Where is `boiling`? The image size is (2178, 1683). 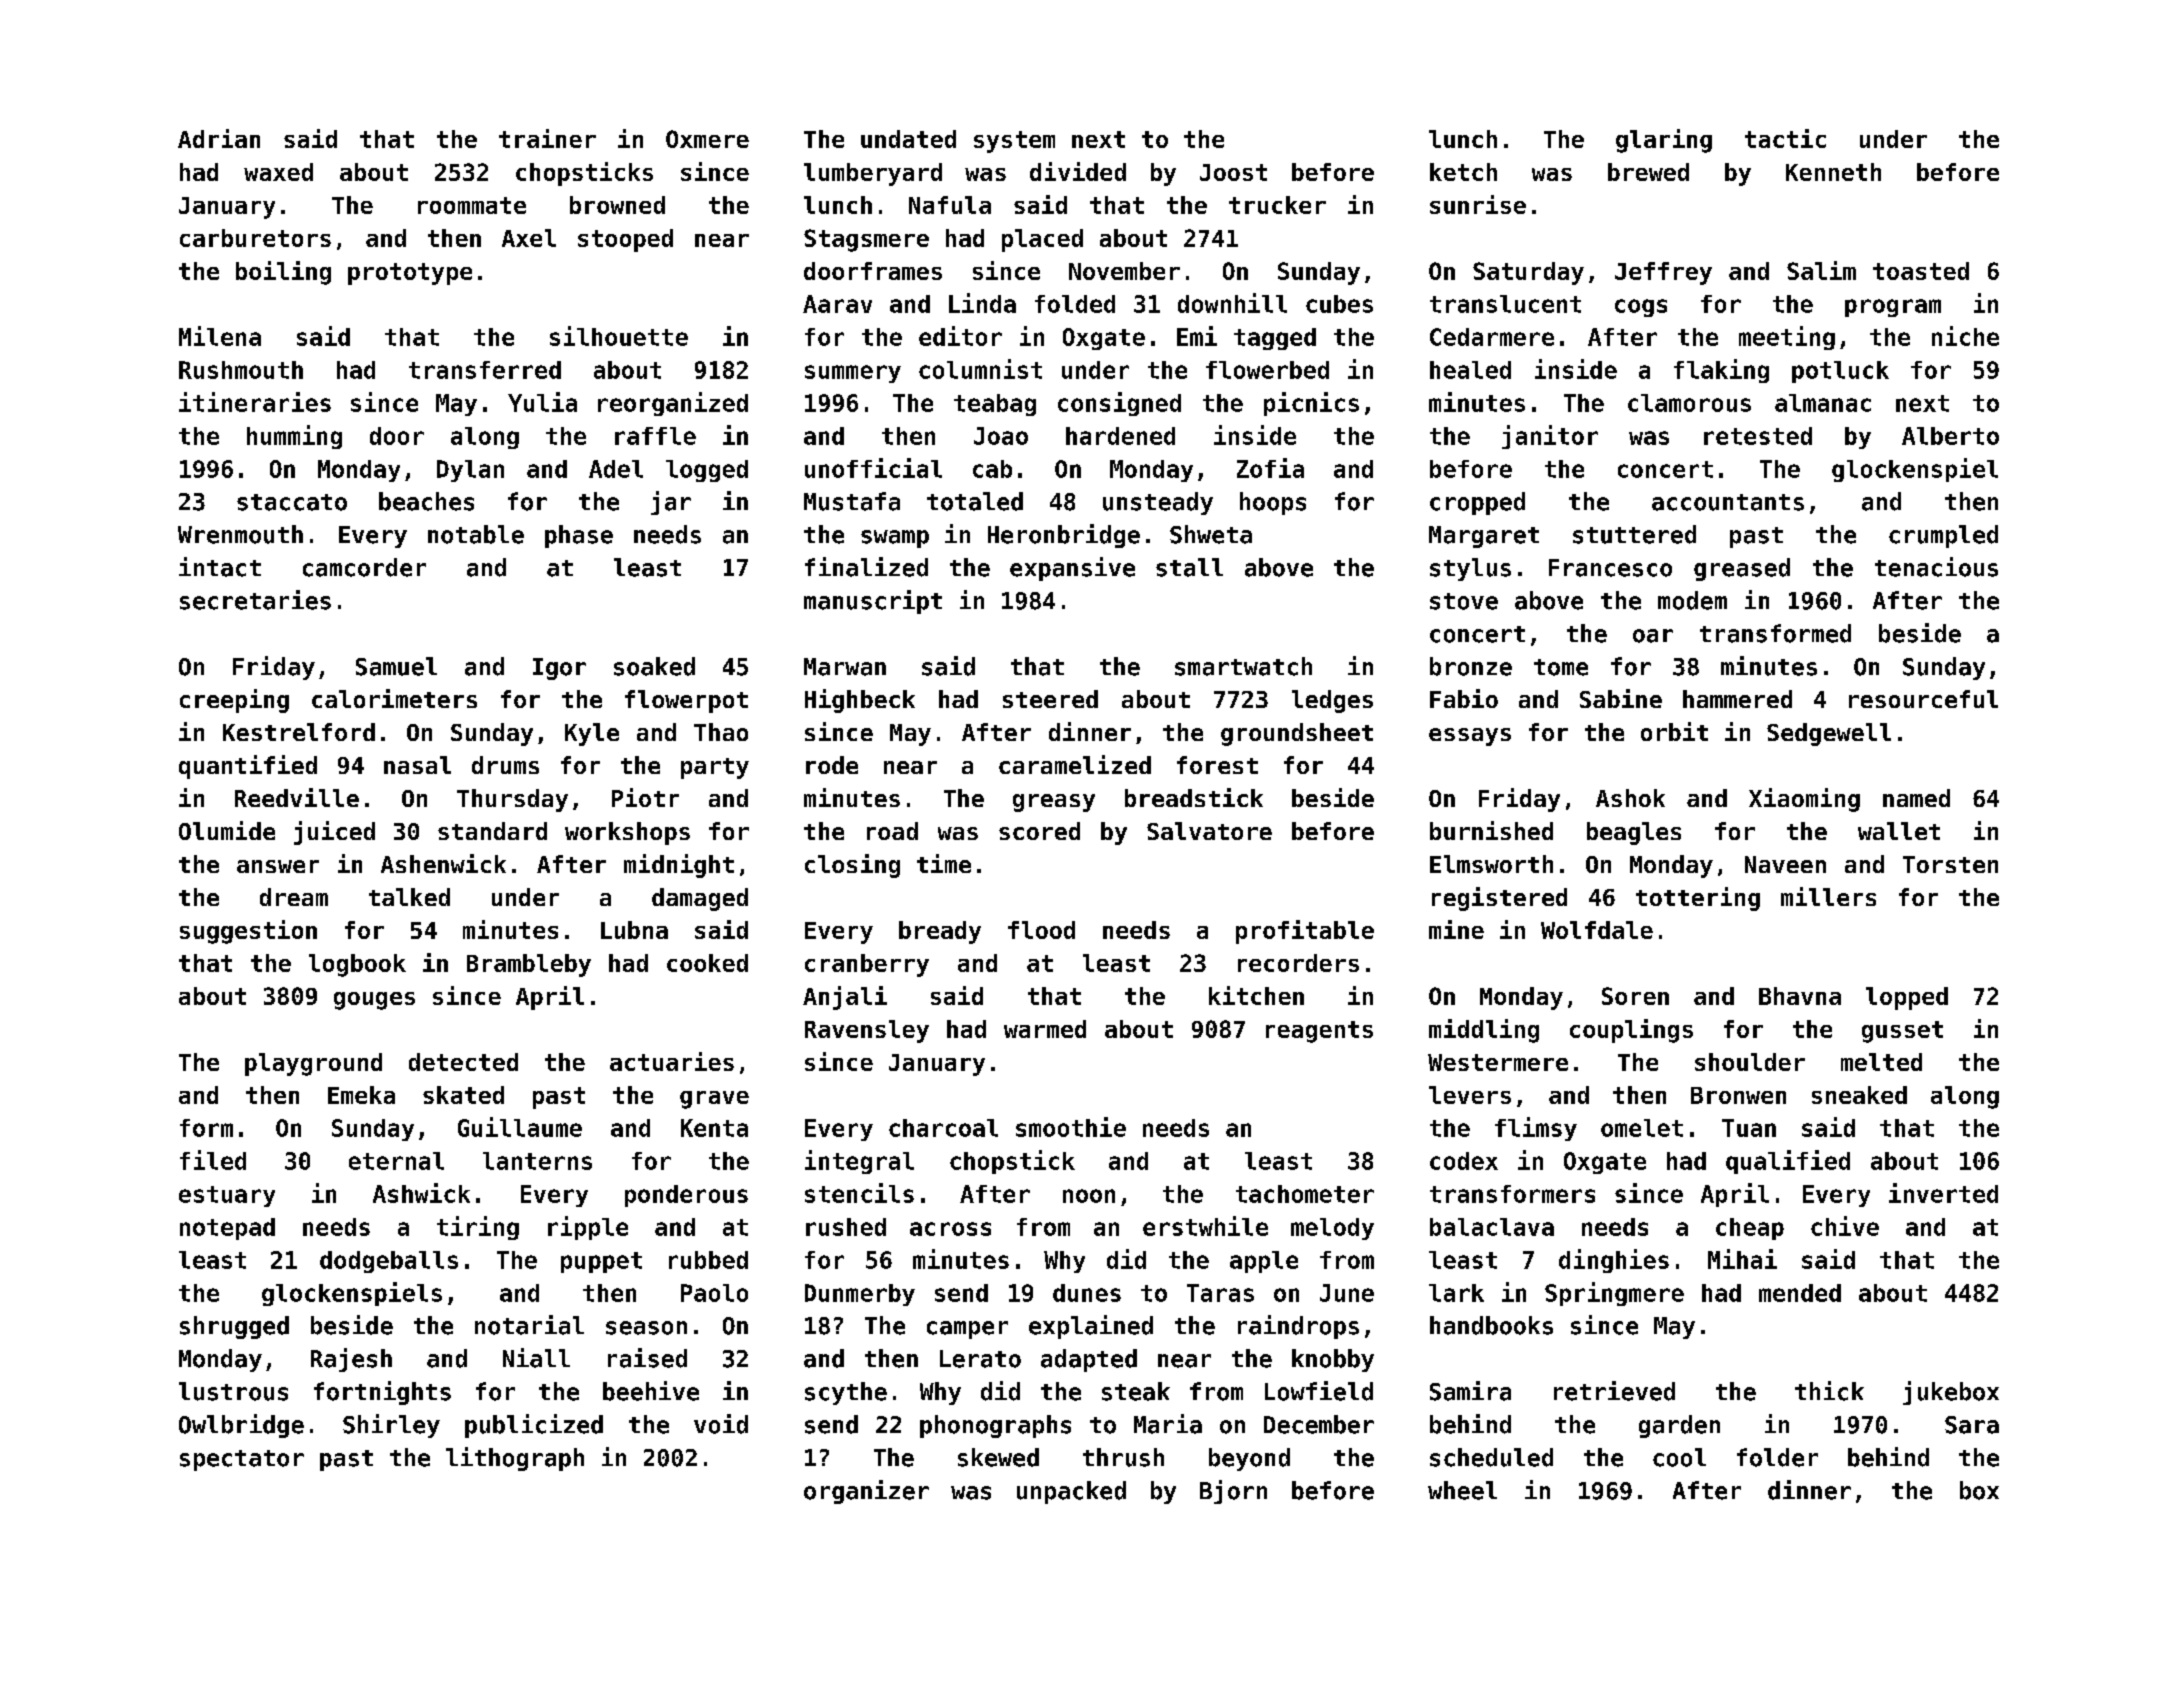 boiling is located at coordinates (283, 273).
